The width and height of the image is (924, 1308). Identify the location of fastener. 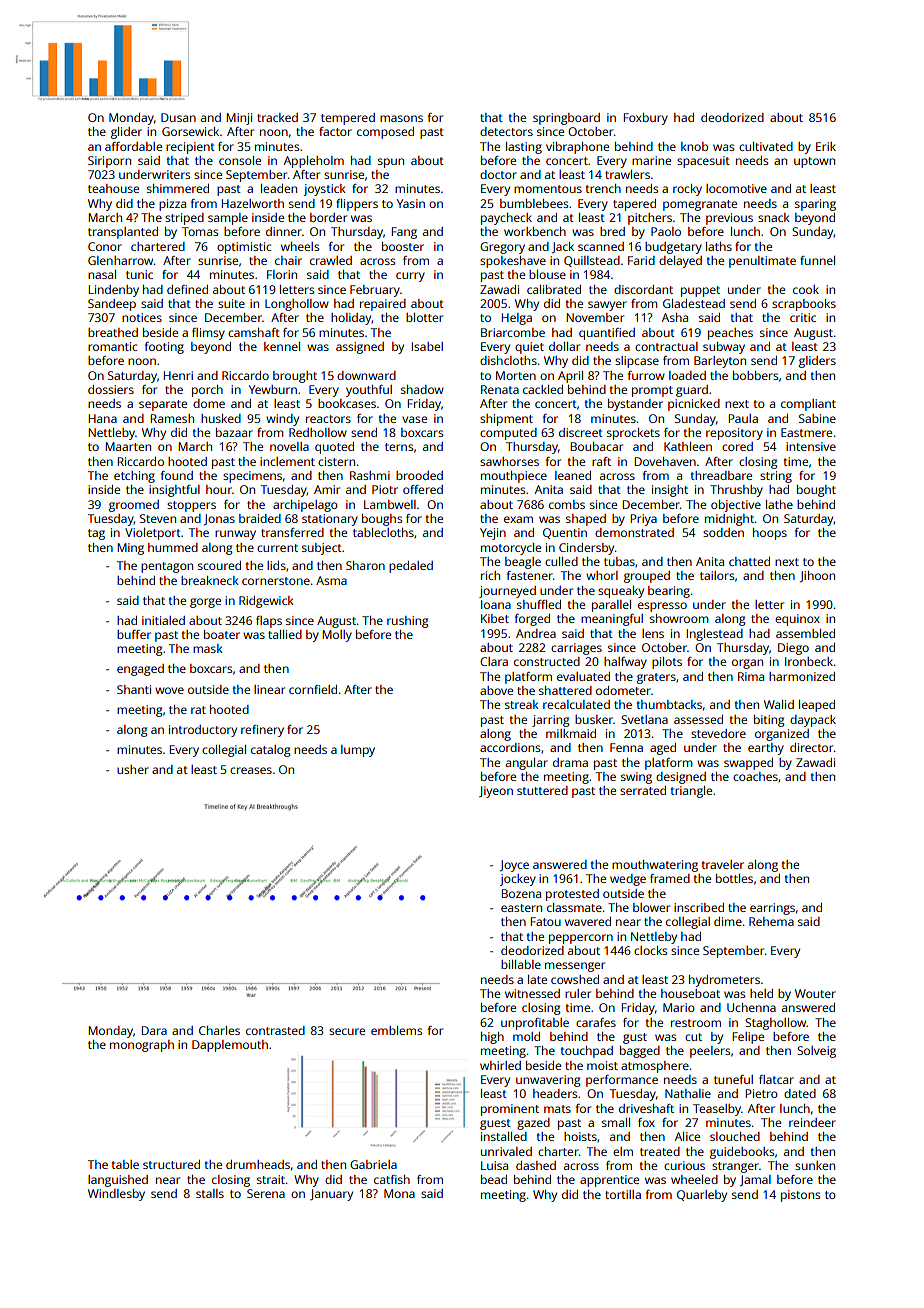
(530, 575).
